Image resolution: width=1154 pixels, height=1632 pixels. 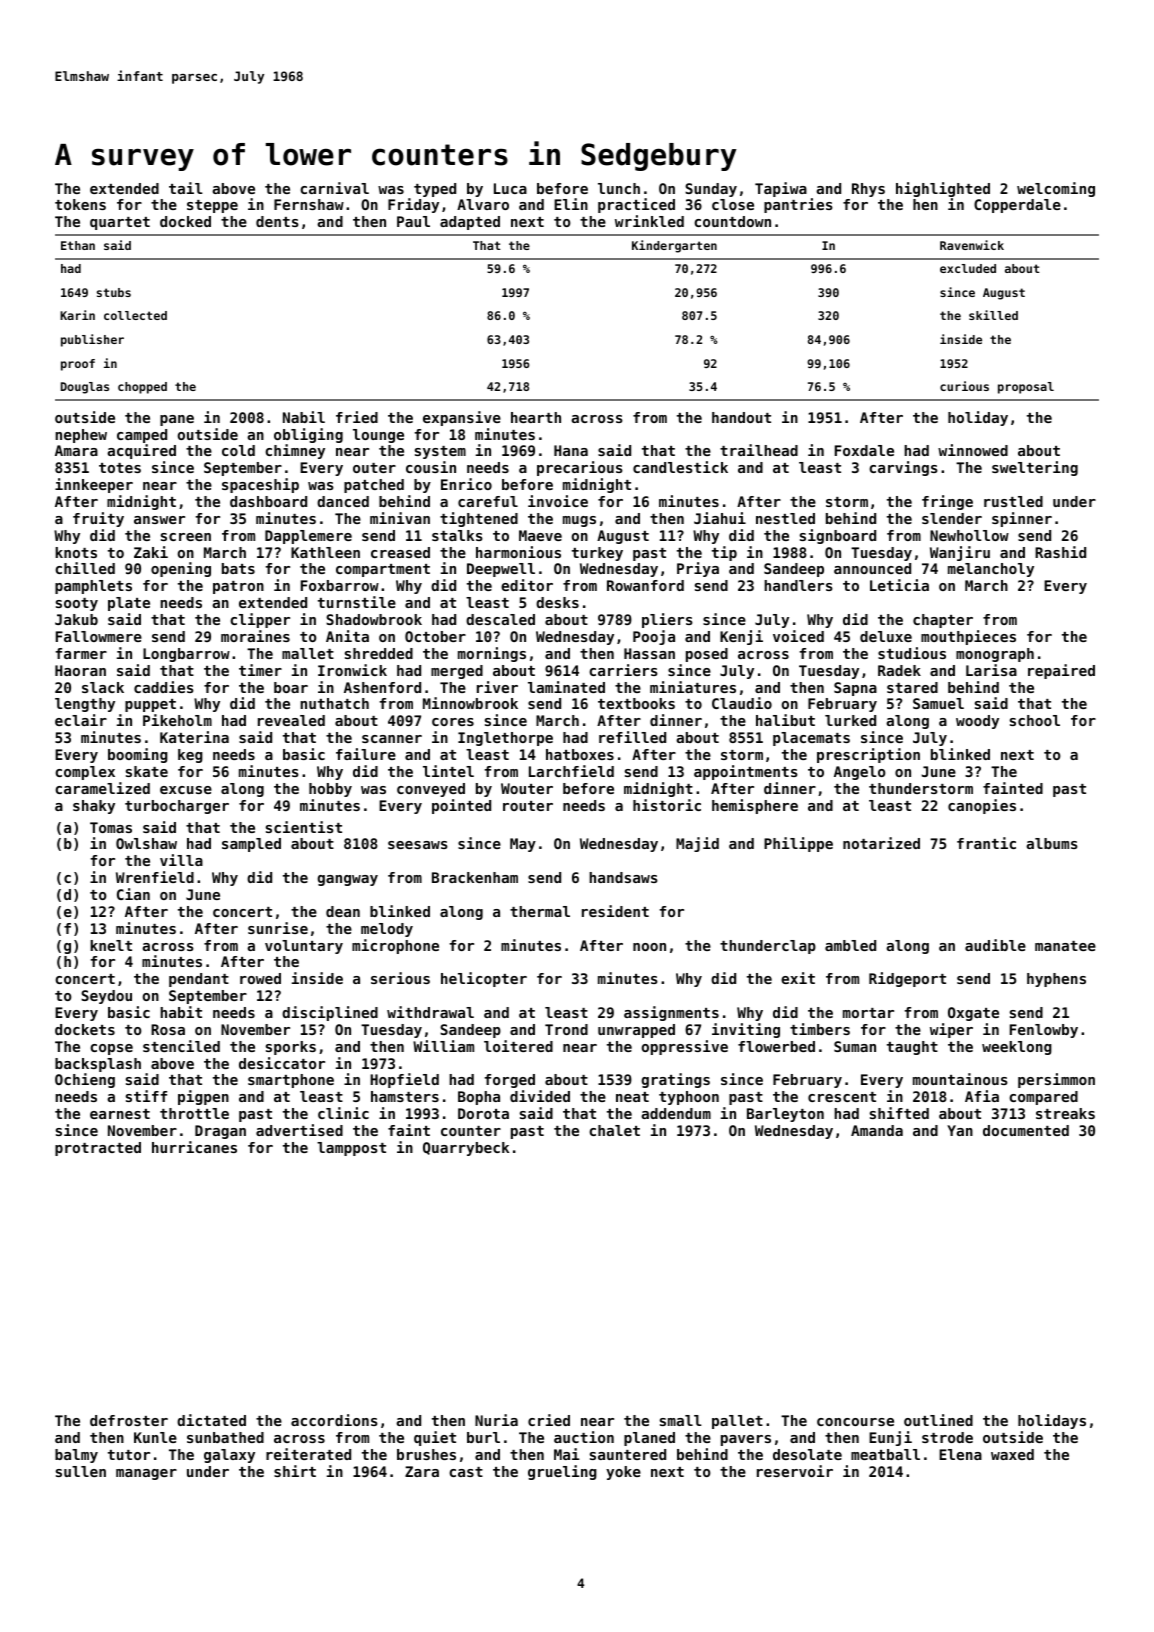 What do you see at coordinates (868, 190) in the image?
I see `Rhys` at bounding box center [868, 190].
